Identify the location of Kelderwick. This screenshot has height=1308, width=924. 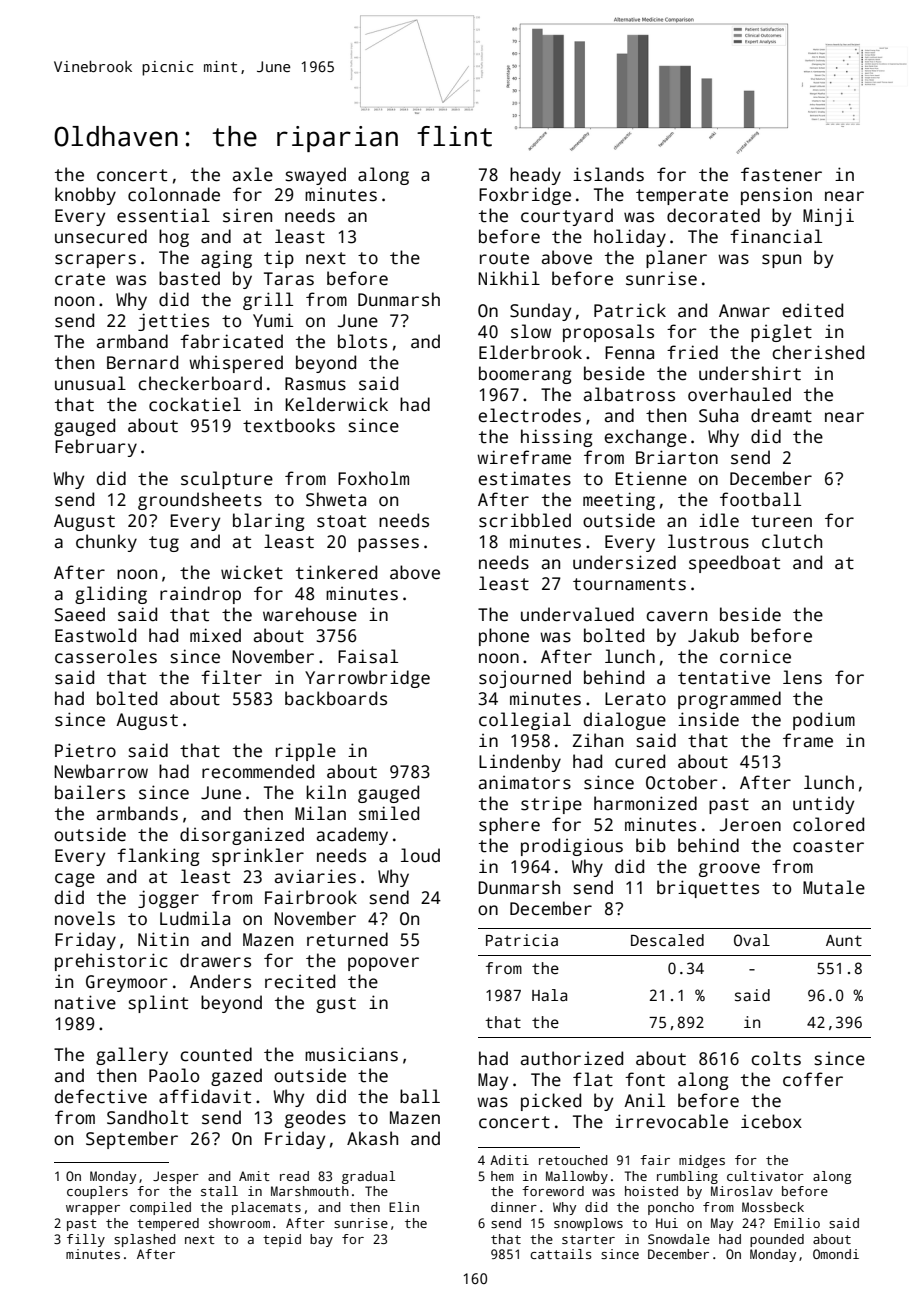
(336, 404).
